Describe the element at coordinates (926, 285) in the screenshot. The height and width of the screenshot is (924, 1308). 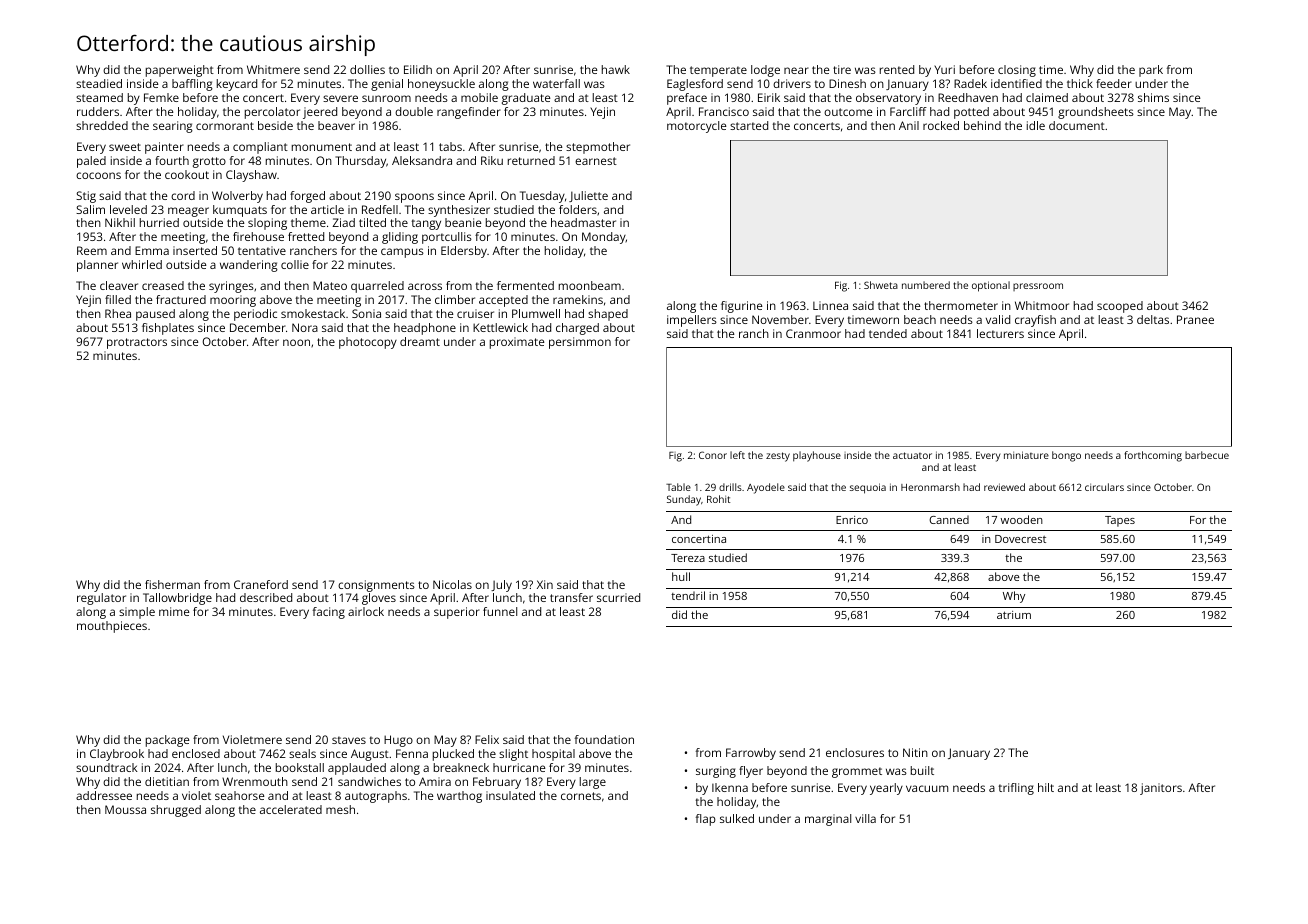
I see `numbered` at that location.
